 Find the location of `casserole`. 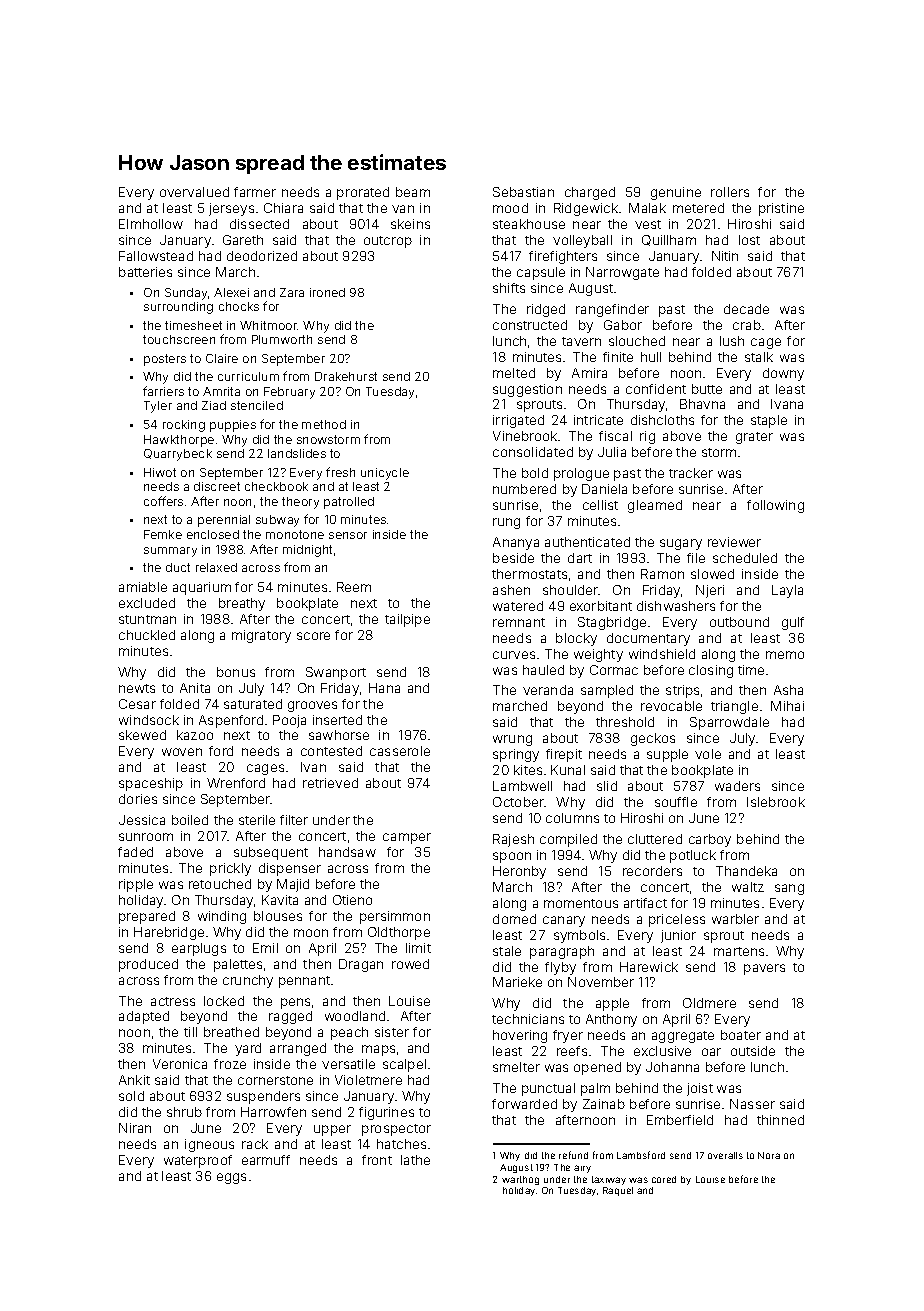

casserole is located at coordinates (400, 751).
